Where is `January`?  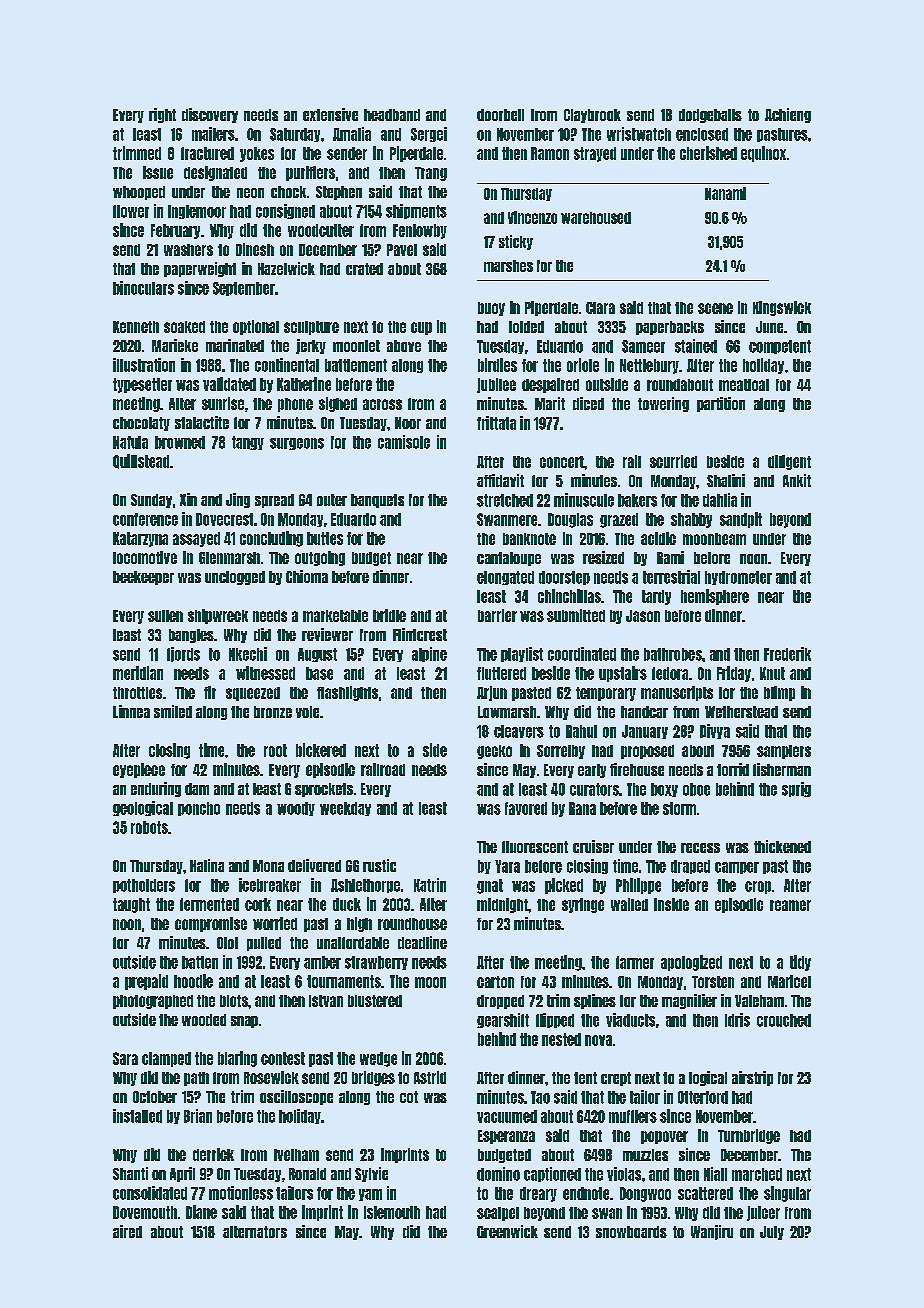
January is located at coordinates (645, 732).
